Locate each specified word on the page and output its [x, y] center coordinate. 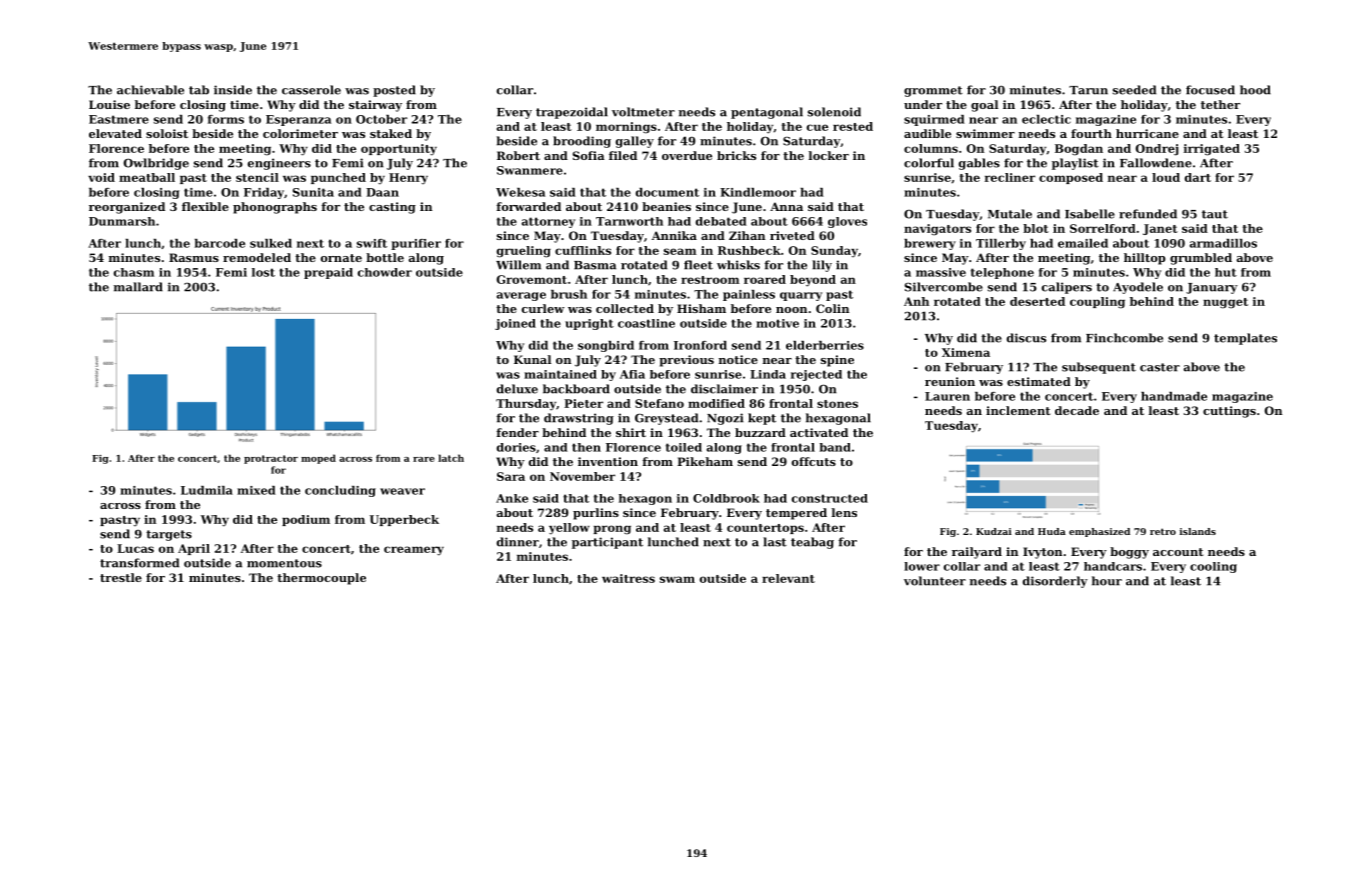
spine [837, 361]
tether [1220, 104]
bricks [736, 155]
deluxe [517, 389]
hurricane [1147, 133]
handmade [1174, 396]
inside [233, 90]
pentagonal [767, 113]
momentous [284, 563]
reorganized [127, 208]
